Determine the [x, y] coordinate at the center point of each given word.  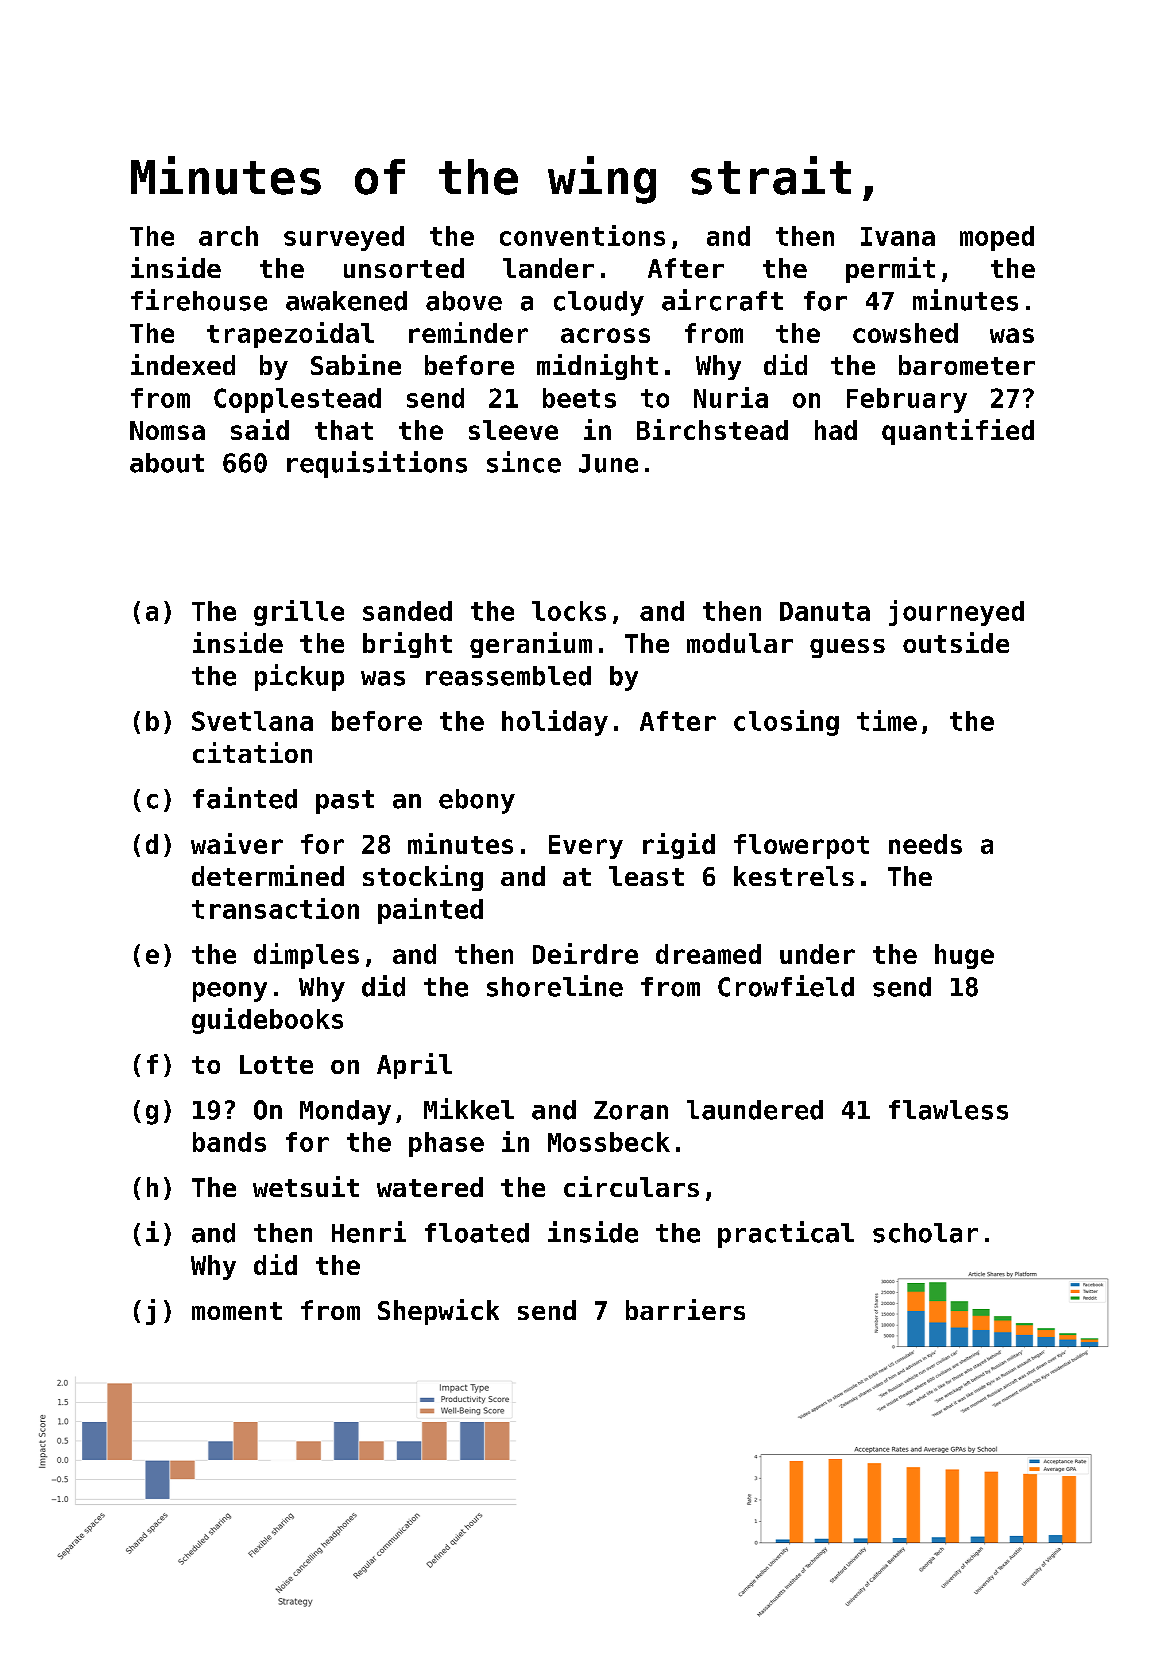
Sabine [356, 364]
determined [268, 875]
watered [430, 1187]
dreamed [708, 954]
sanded [407, 611]
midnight [597, 367]
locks [569, 611]
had [836, 430]
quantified [958, 432]
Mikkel [469, 1109]
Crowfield [786, 986]
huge [964, 956]
